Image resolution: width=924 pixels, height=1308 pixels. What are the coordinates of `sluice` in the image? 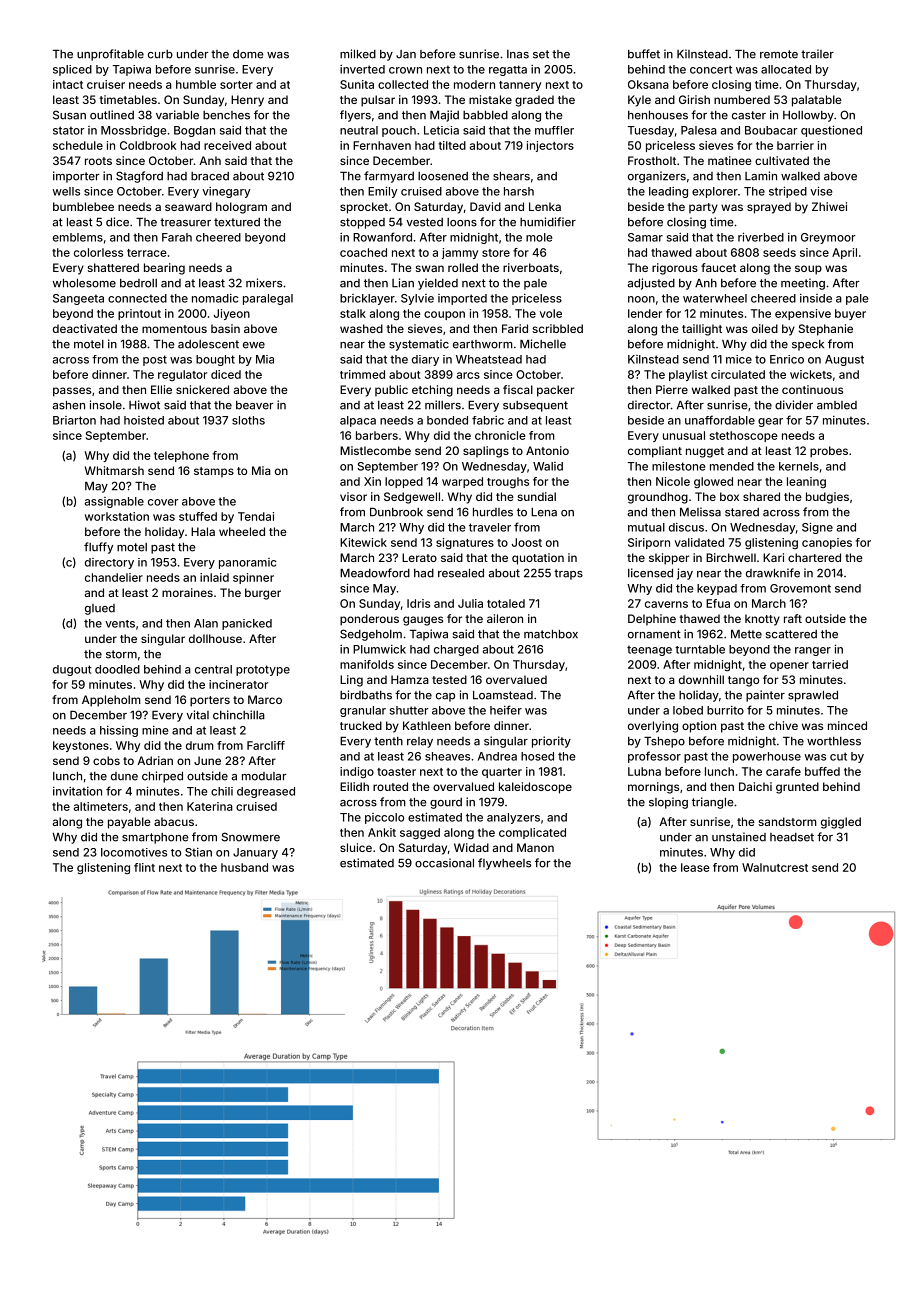 It's located at (356, 847).
